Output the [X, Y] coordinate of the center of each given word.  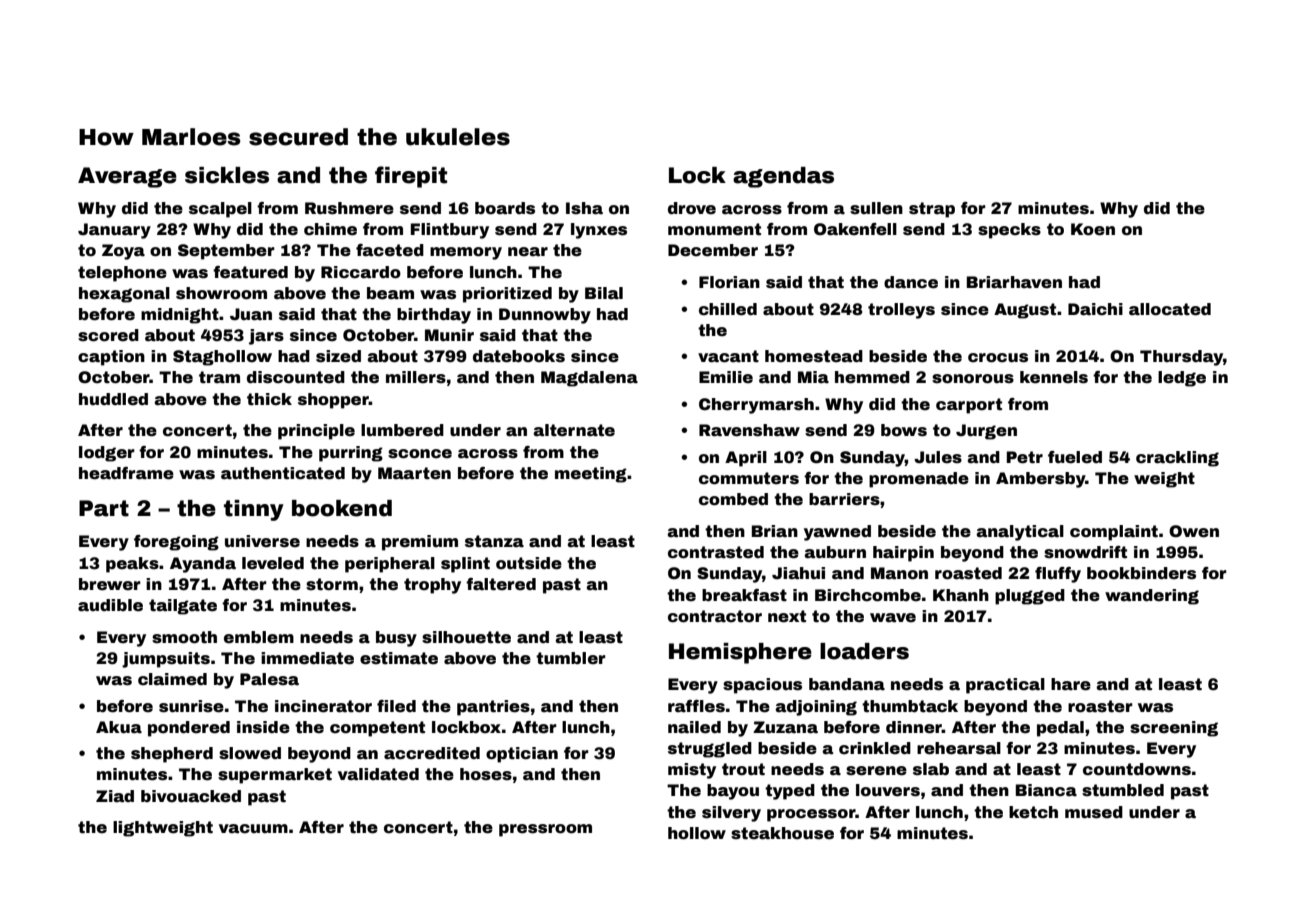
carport [969, 406]
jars [266, 337]
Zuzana [785, 727]
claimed [172, 679]
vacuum [253, 829]
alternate [574, 430]
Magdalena [589, 379]
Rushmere [349, 208]
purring [351, 454]
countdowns [1137, 769]
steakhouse [782, 833]
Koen [1093, 229]
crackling [1177, 459]
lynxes [599, 231]
